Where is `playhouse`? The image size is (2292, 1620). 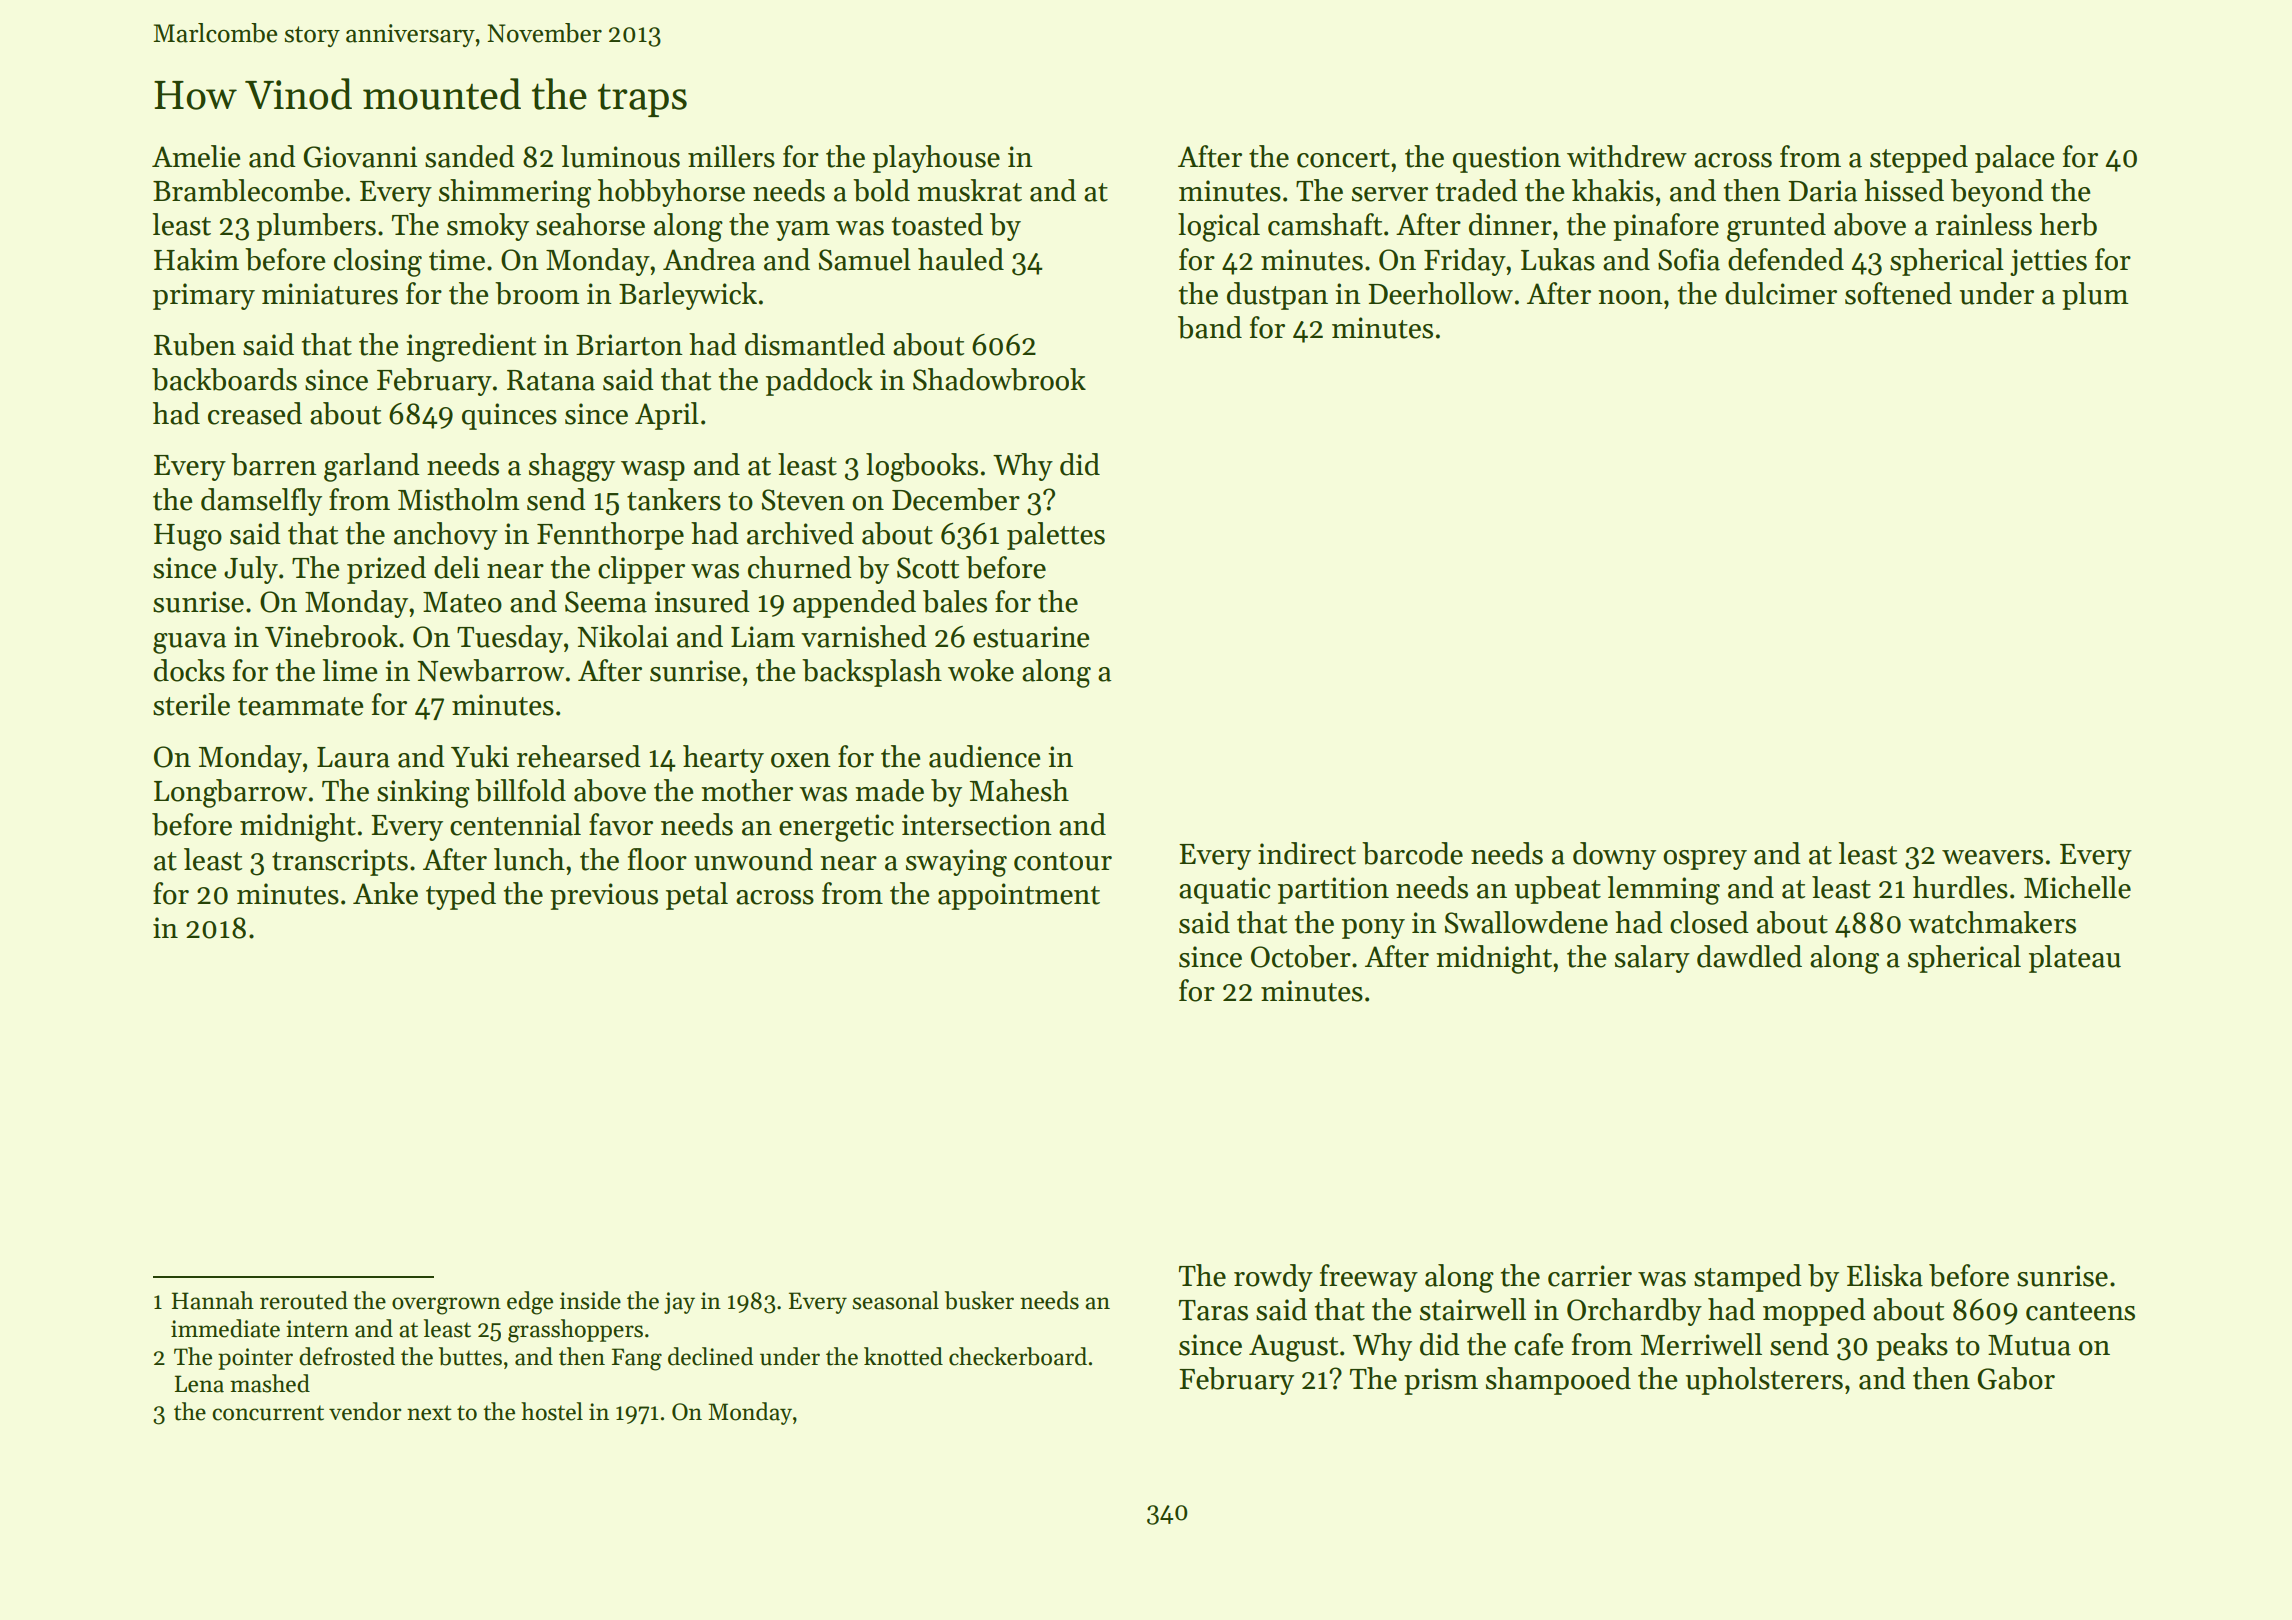 playhouse is located at coordinates (936, 159).
